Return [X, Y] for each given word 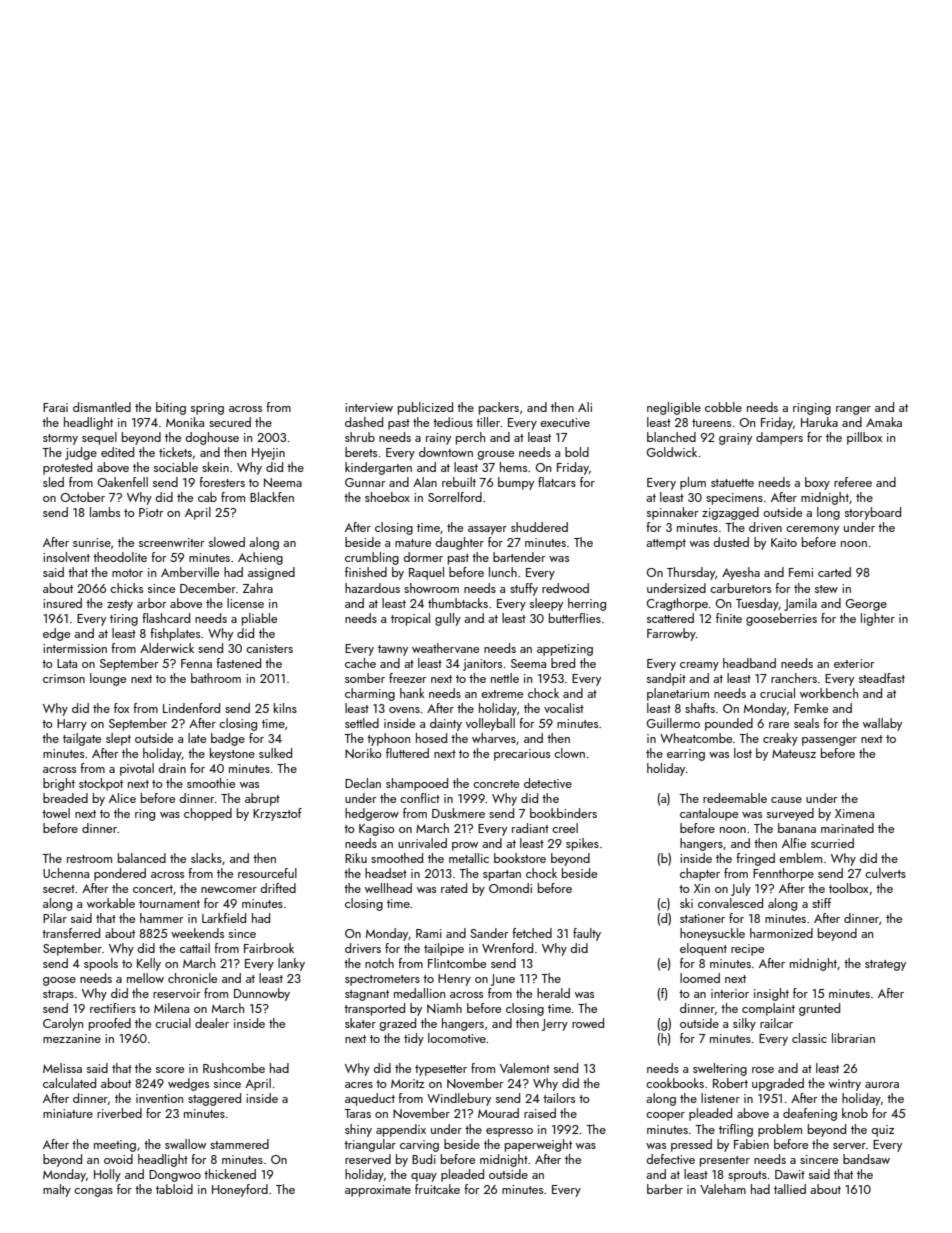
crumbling [372, 558]
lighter [878, 619]
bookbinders [563, 813]
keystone [232, 754]
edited [117, 452]
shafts [700, 708]
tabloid [174, 1189]
